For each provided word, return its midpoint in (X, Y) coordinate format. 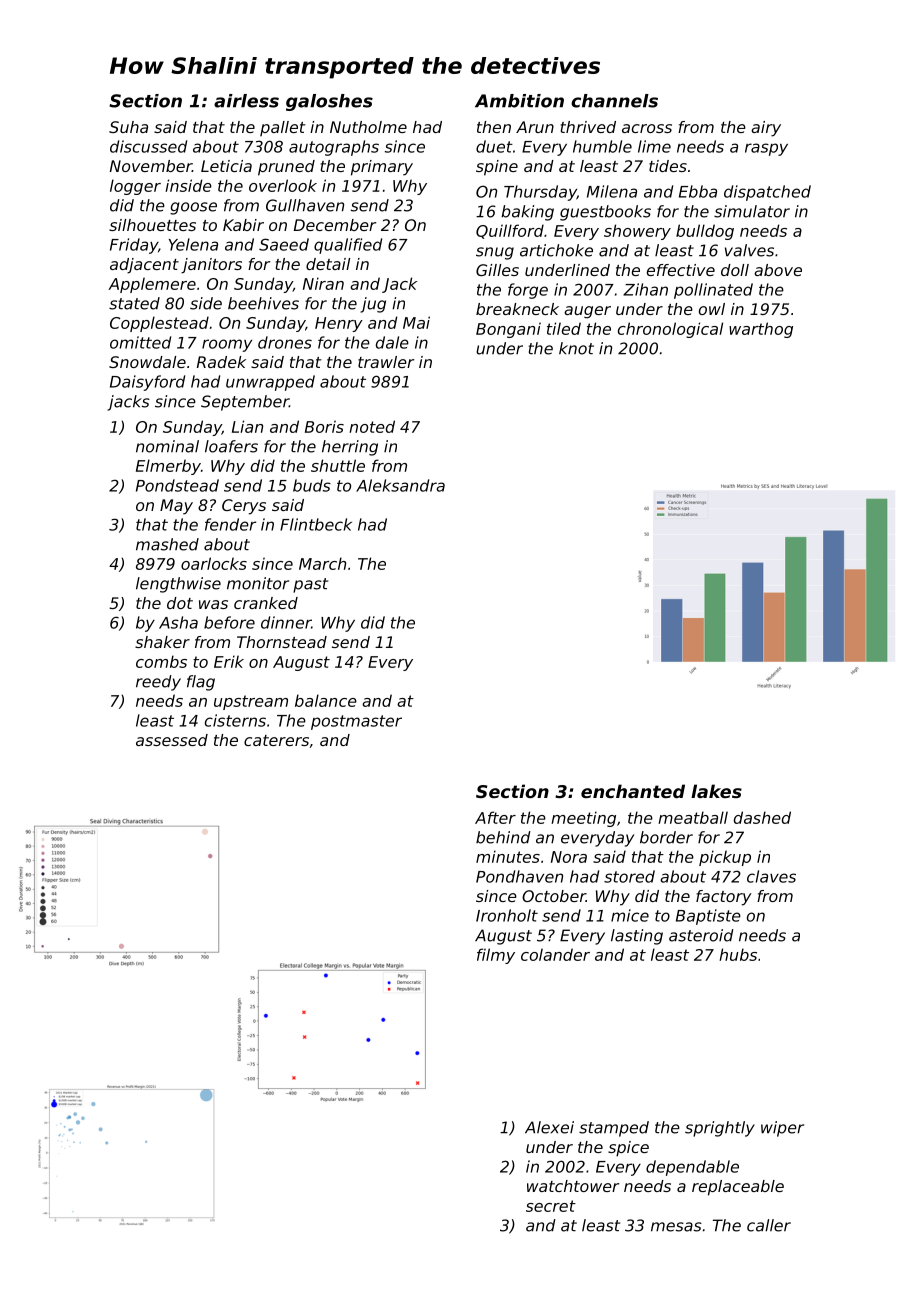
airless (246, 101)
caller (769, 1225)
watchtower (573, 1186)
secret (551, 1206)
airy (766, 129)
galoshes (329, 102)
